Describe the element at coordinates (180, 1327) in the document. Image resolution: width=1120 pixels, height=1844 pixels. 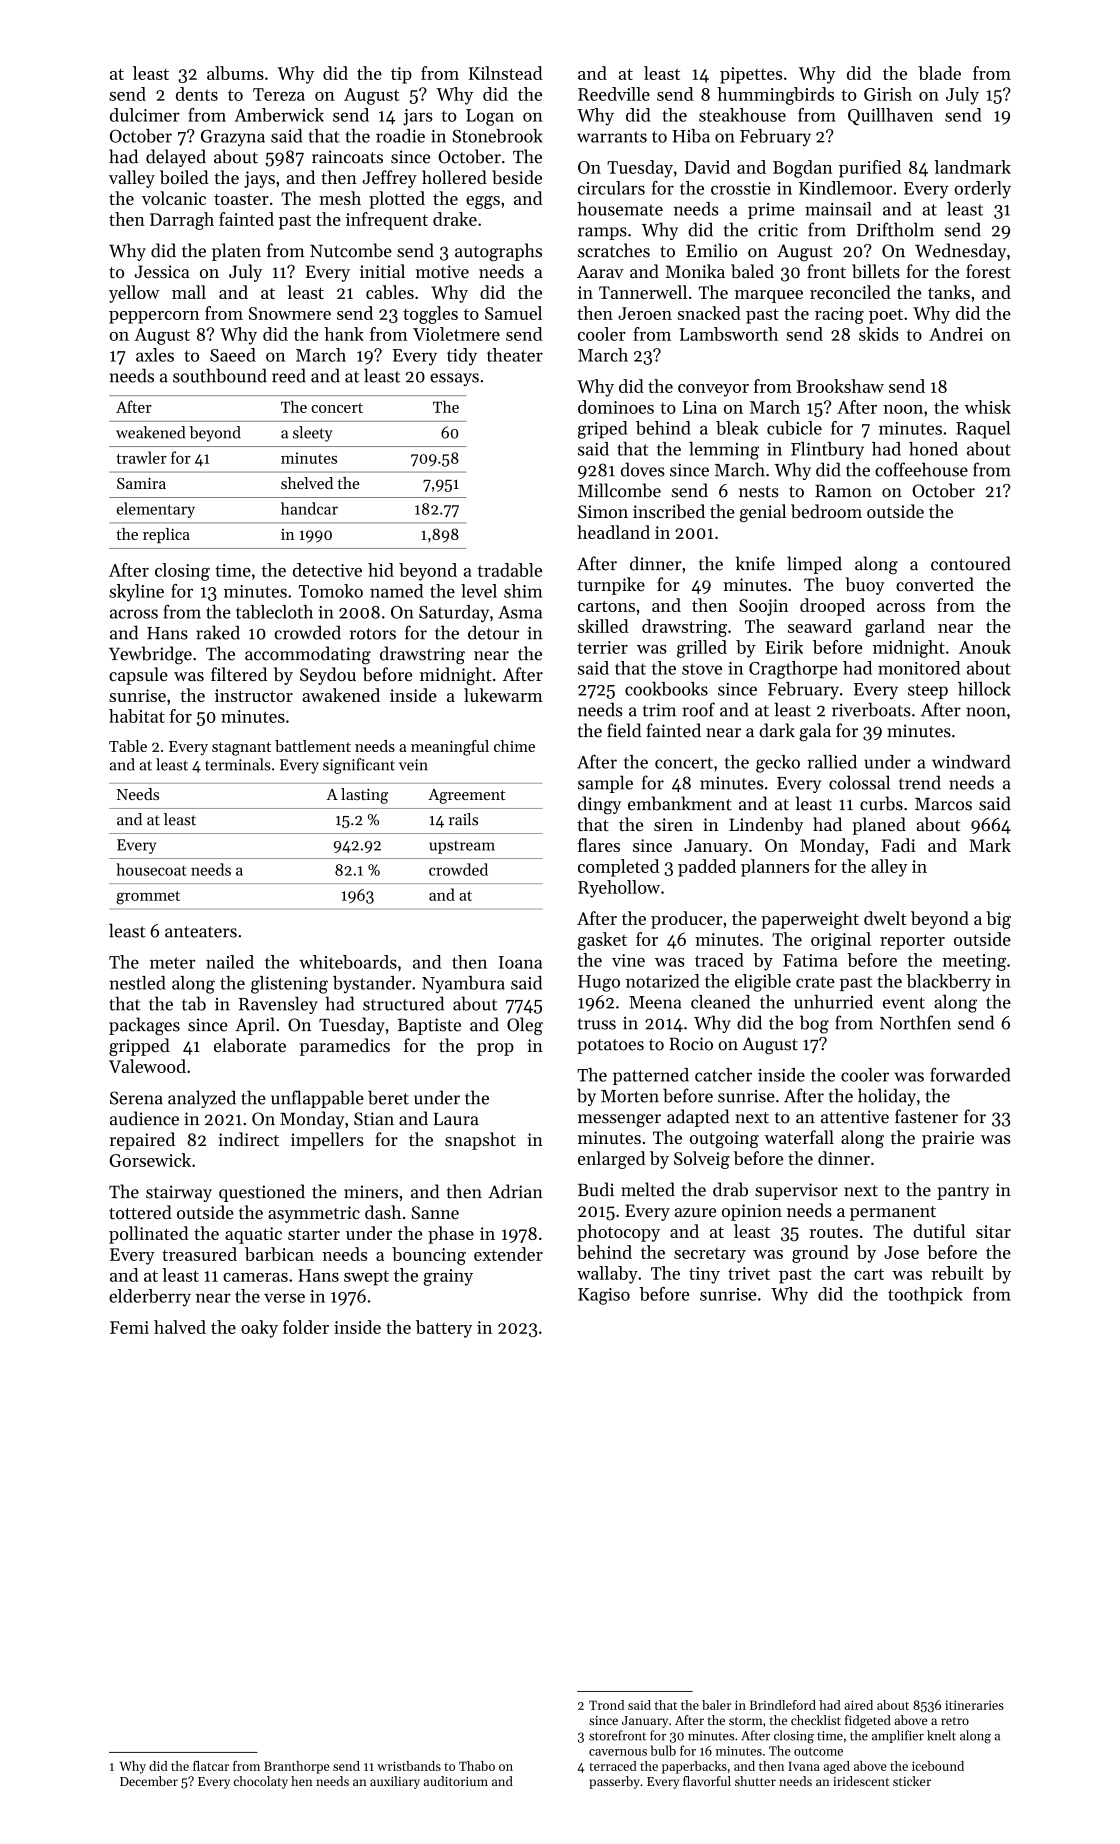
I see `halved` at that location.
